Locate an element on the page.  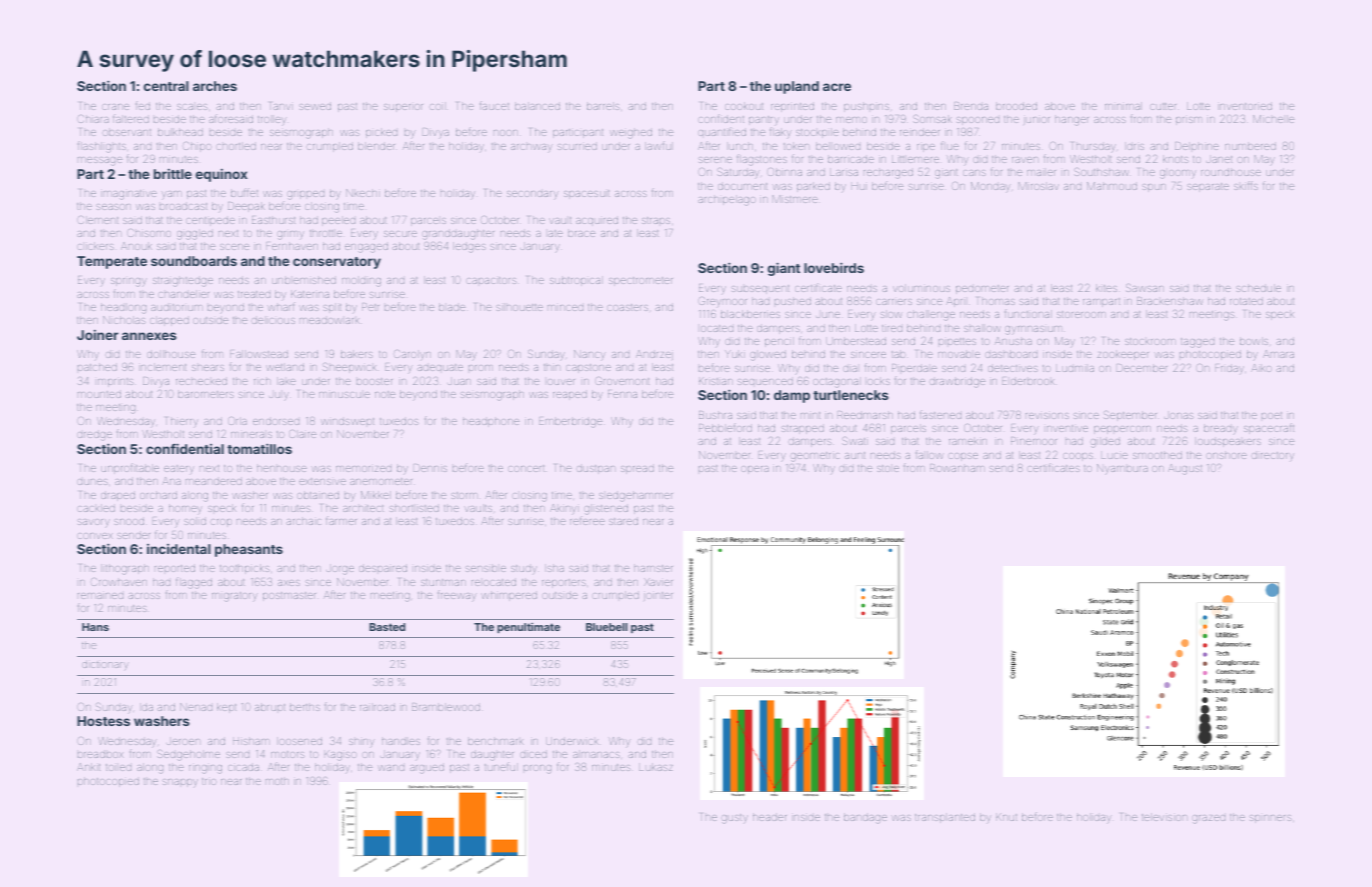
central is located at coordinates (166, 86).
